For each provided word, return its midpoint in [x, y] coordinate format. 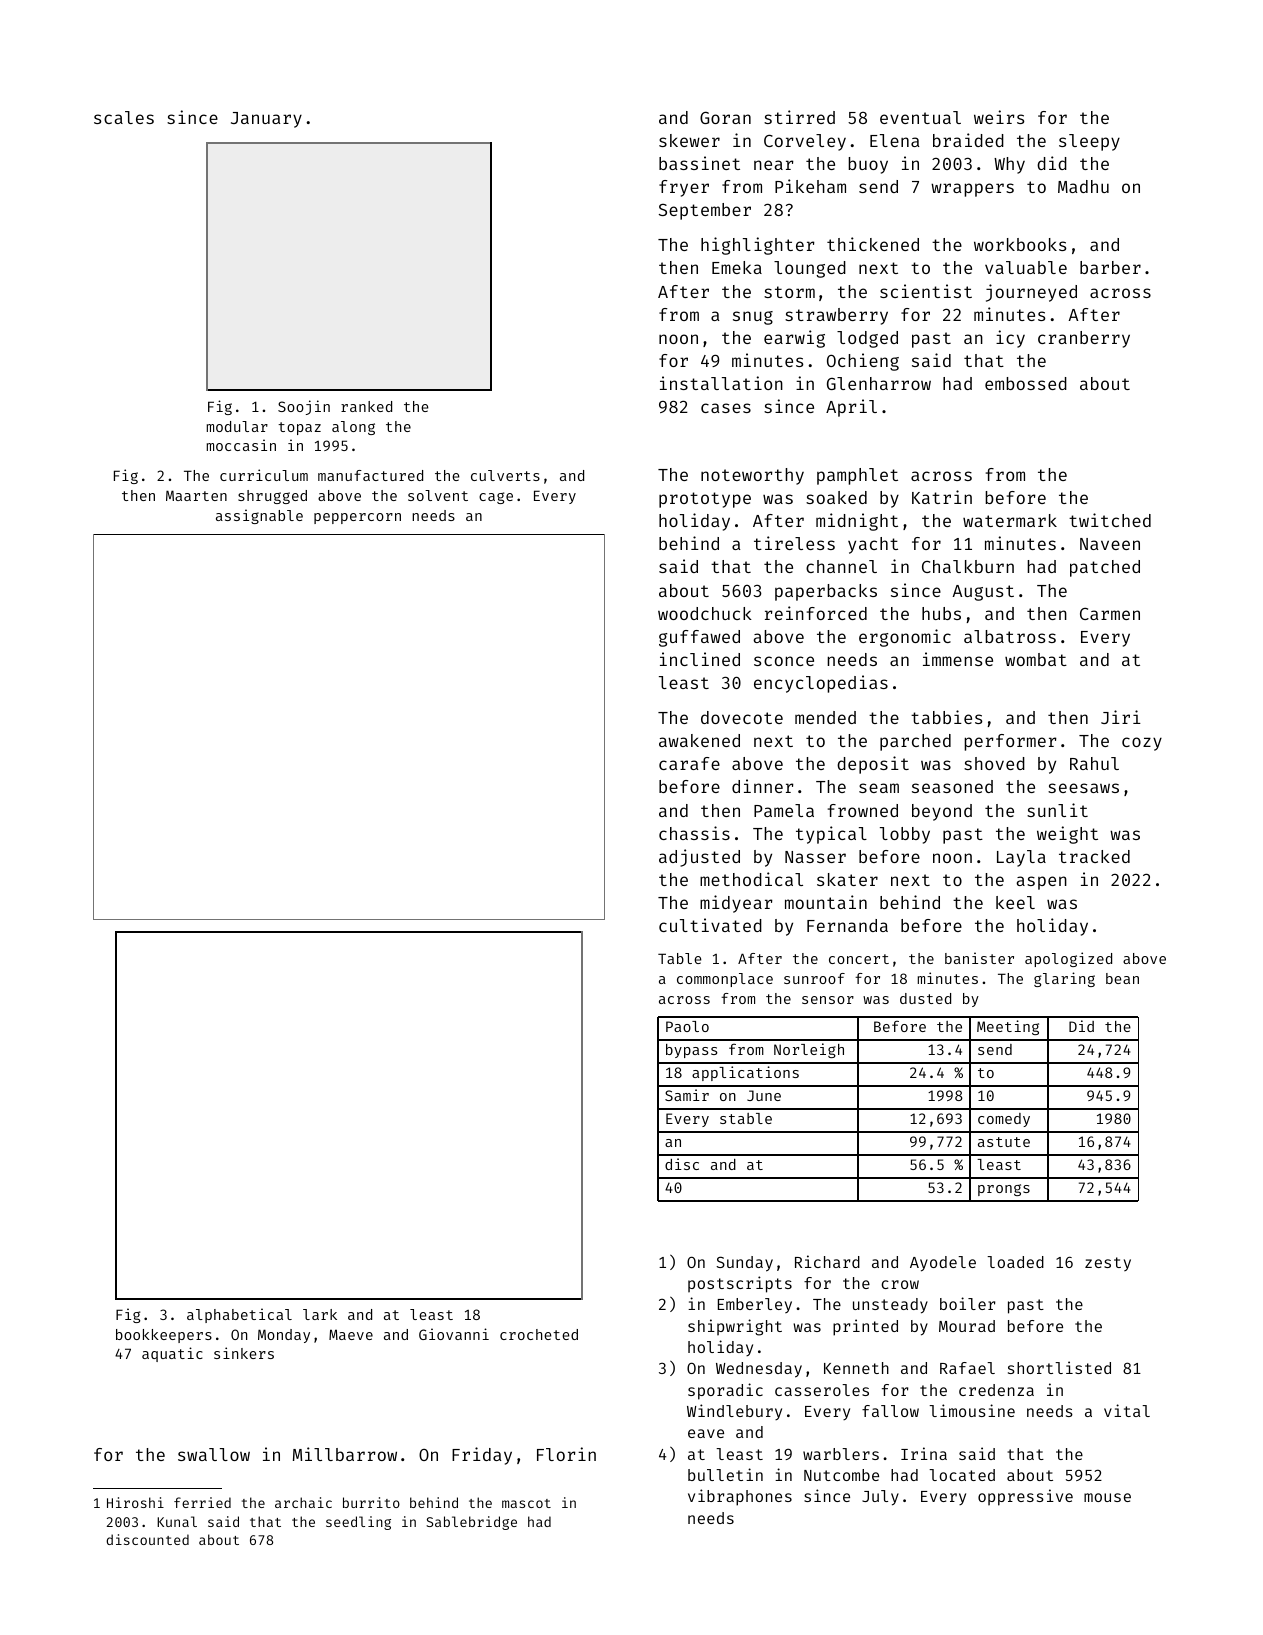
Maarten [196, 495]
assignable [259, 516]
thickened [873, 244]
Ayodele [943, 1264]
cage [496, 498]
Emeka [737, 267]
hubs [941, 613]
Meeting [1008, 1027]
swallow [214, 1454]
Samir [687, 1095]
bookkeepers [164, 1336]
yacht [873, 545]
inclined [700, 659]
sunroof [814, 978]
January [266, 120]
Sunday [744, 1264]
